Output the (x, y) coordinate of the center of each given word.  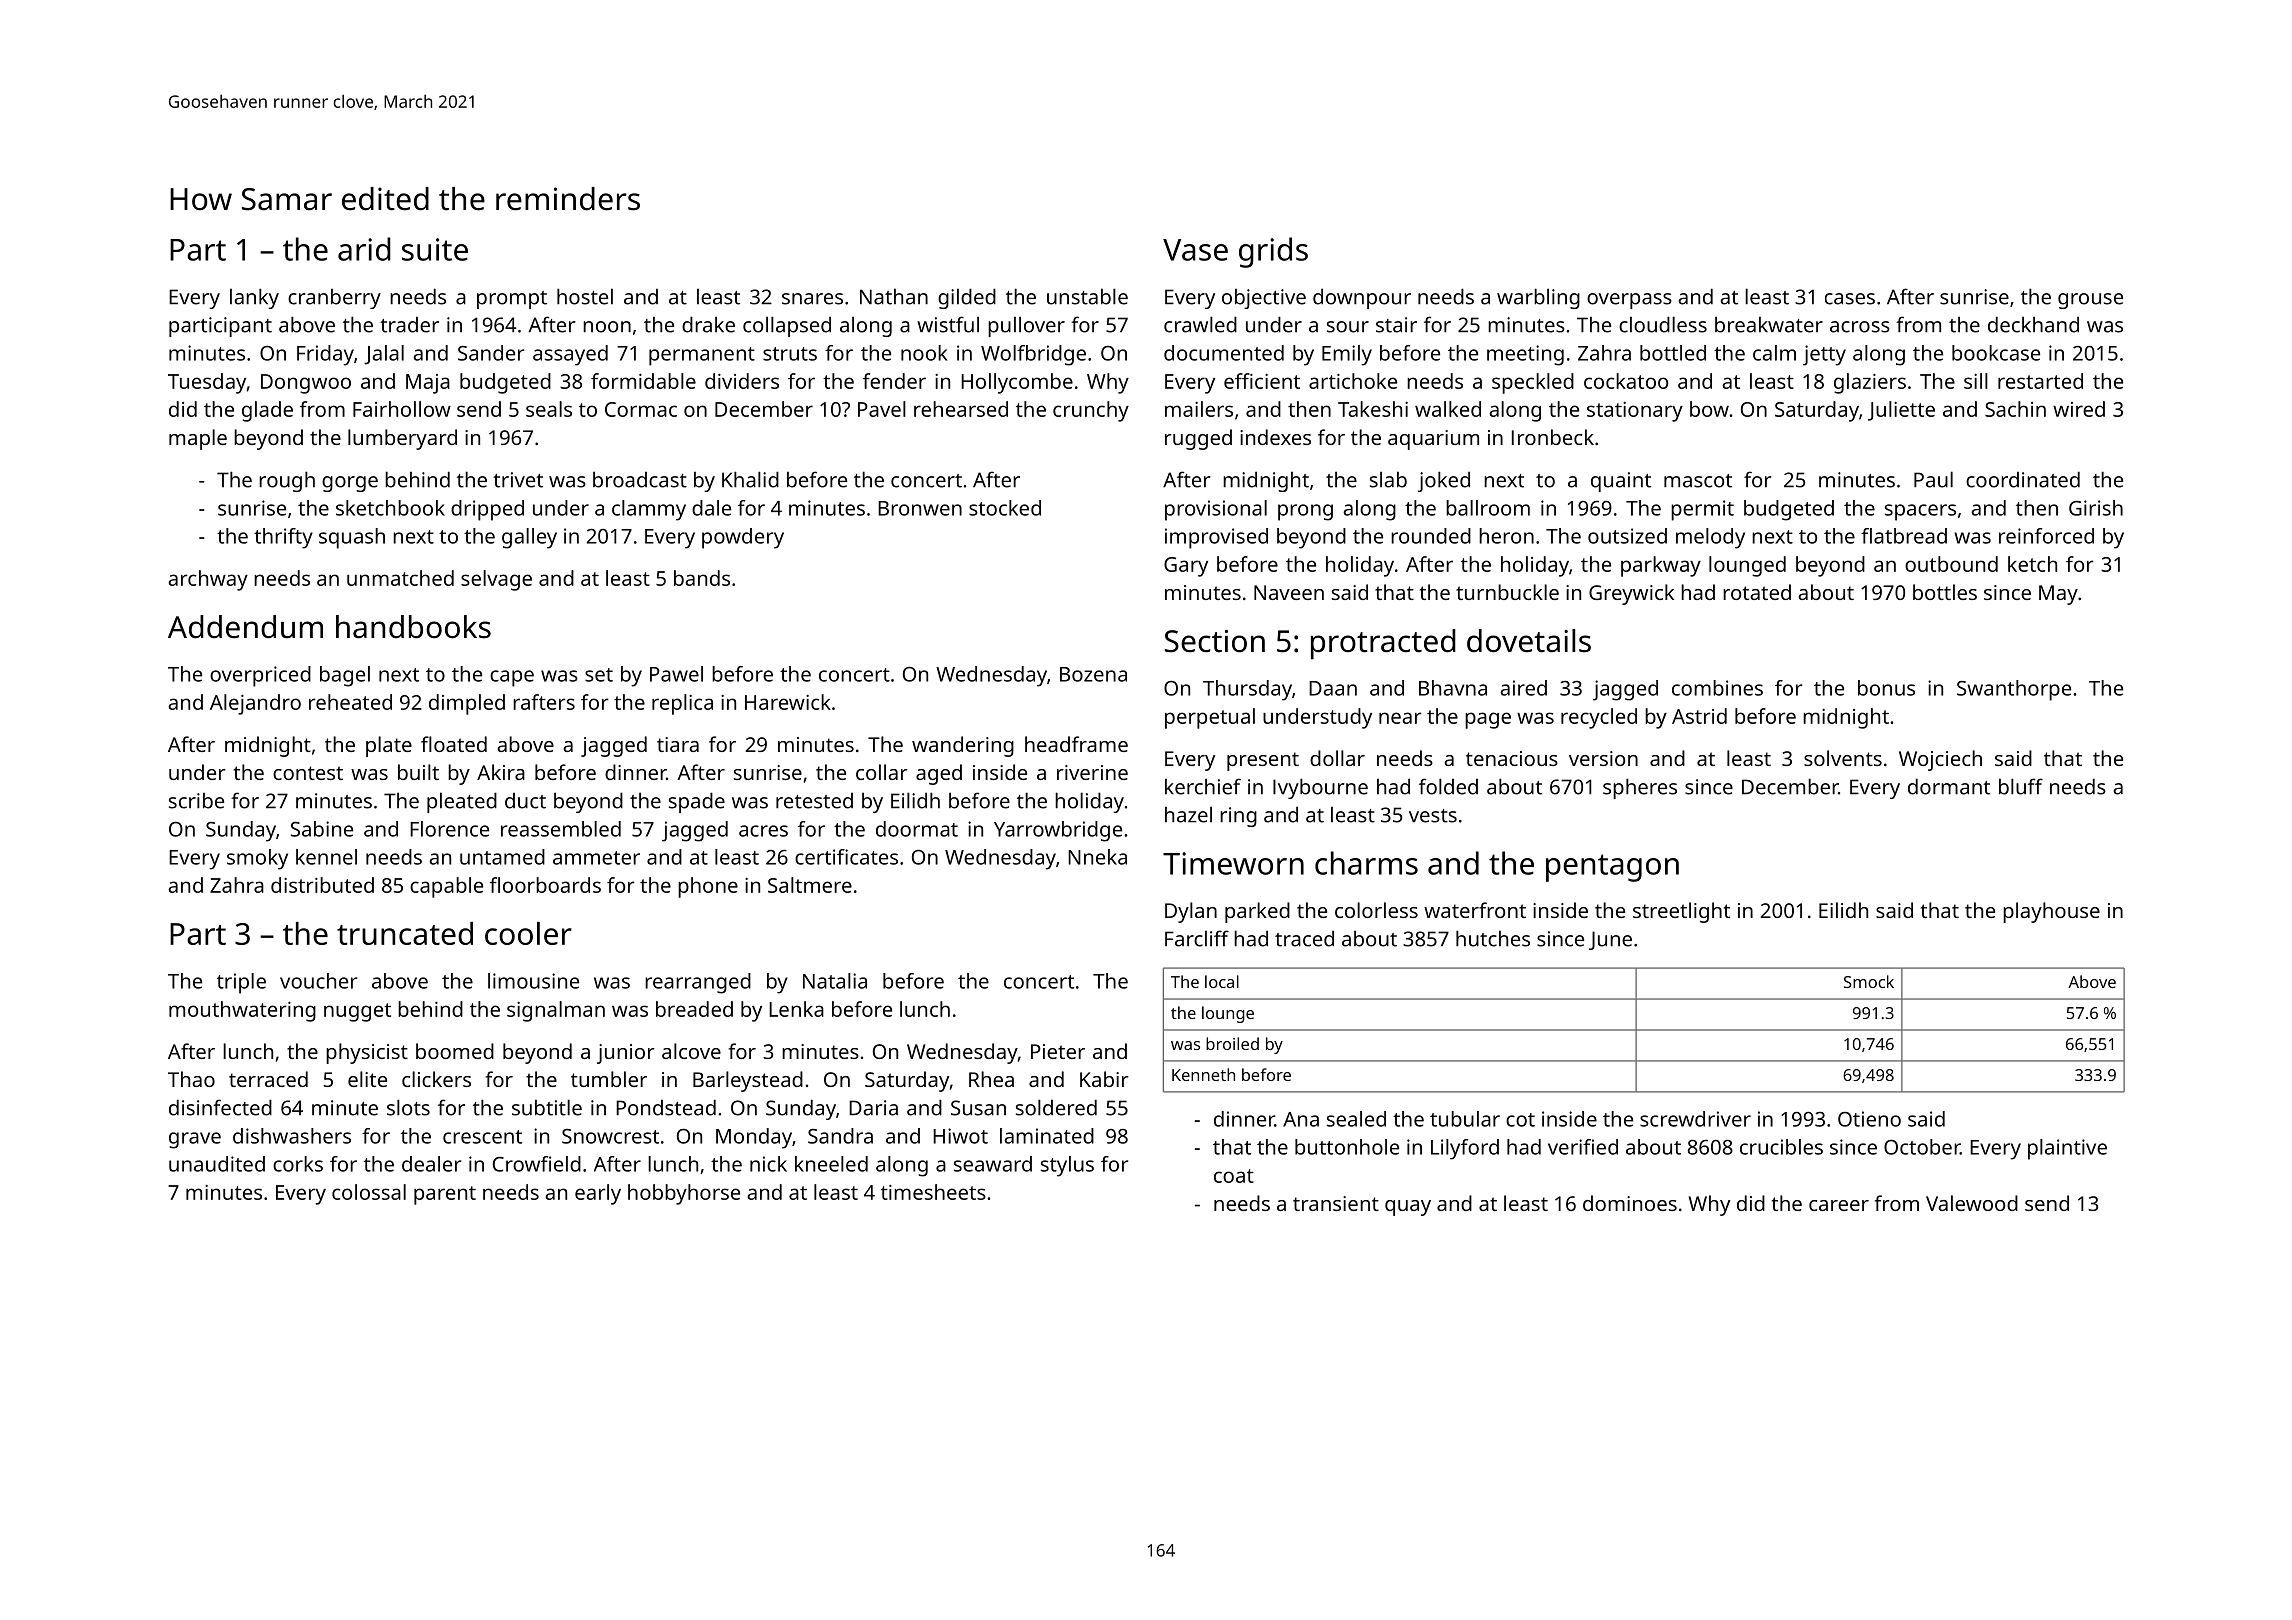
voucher (318, 981)
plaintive (2067, 1149)
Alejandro (255, 704)
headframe (1076, 744)
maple (198, 439)
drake (708, 324)
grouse (2090, 301)
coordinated (2023, 479)
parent (445, 1195)
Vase (1195, 250)
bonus (1886, 688)
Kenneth (1203, 1074)
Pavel (882, 409)
